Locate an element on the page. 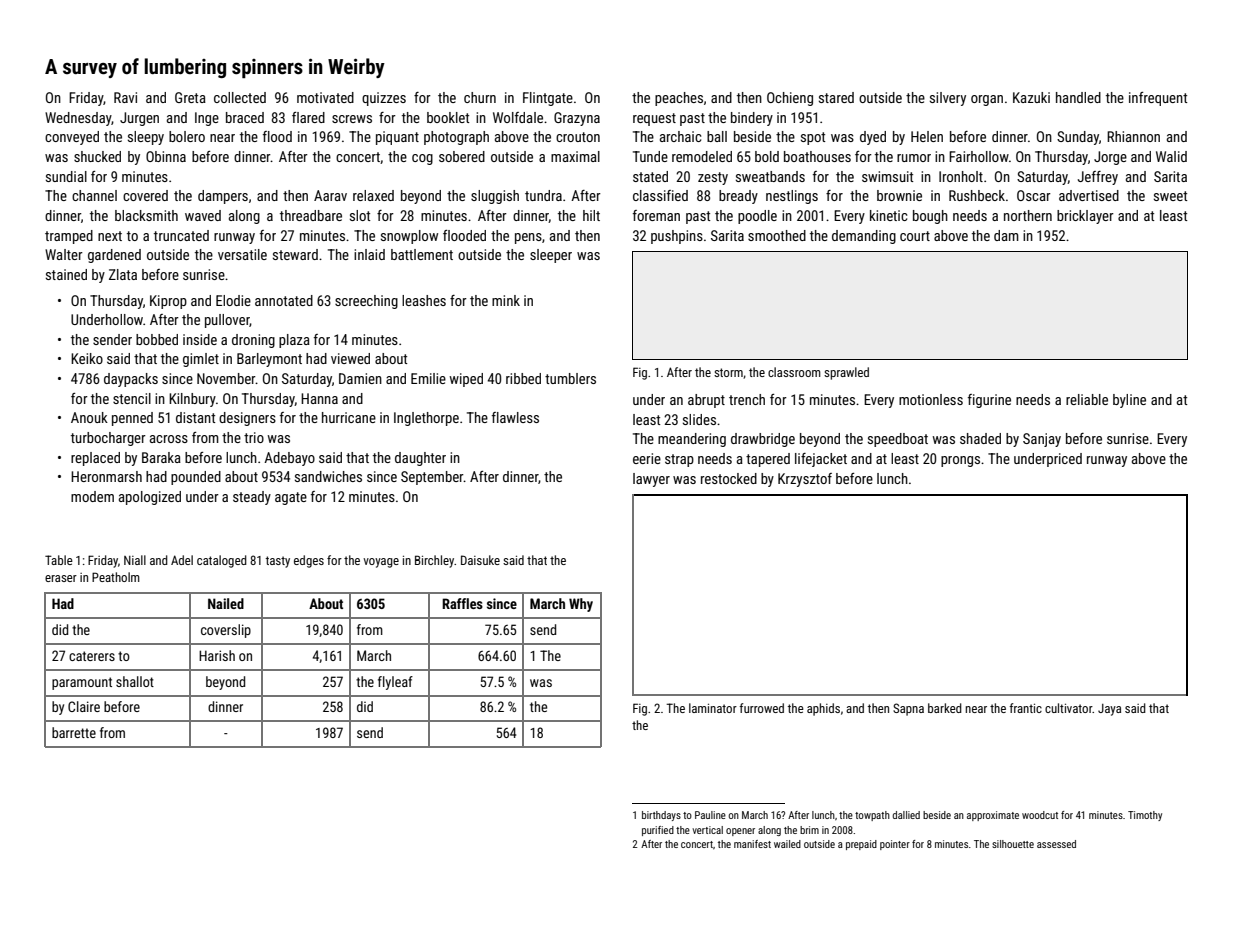 The image size is (1233, 952). snowplow is located at coordinates (409, 237).
